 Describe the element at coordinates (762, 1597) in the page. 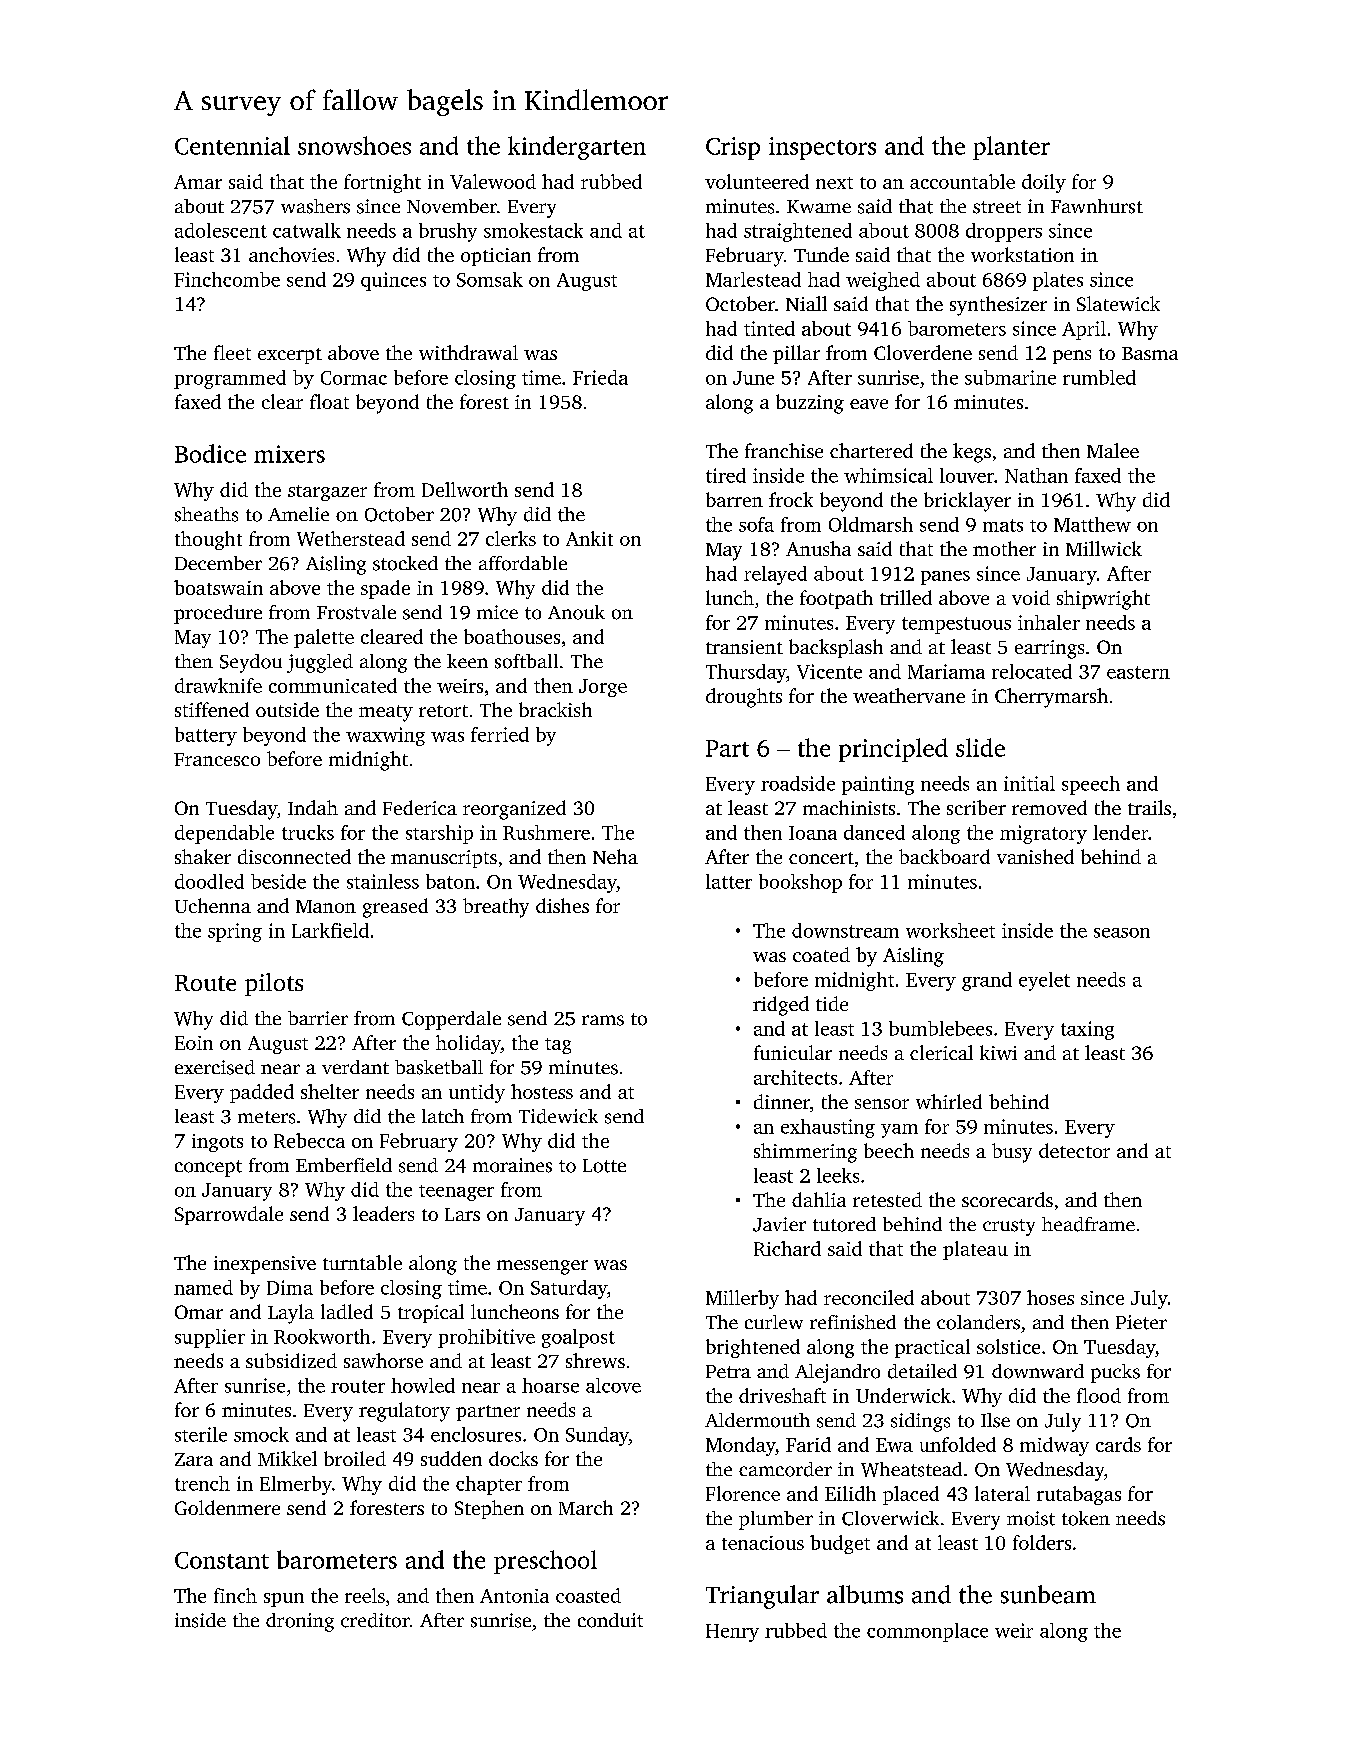

I see `Triangular` at that location.
